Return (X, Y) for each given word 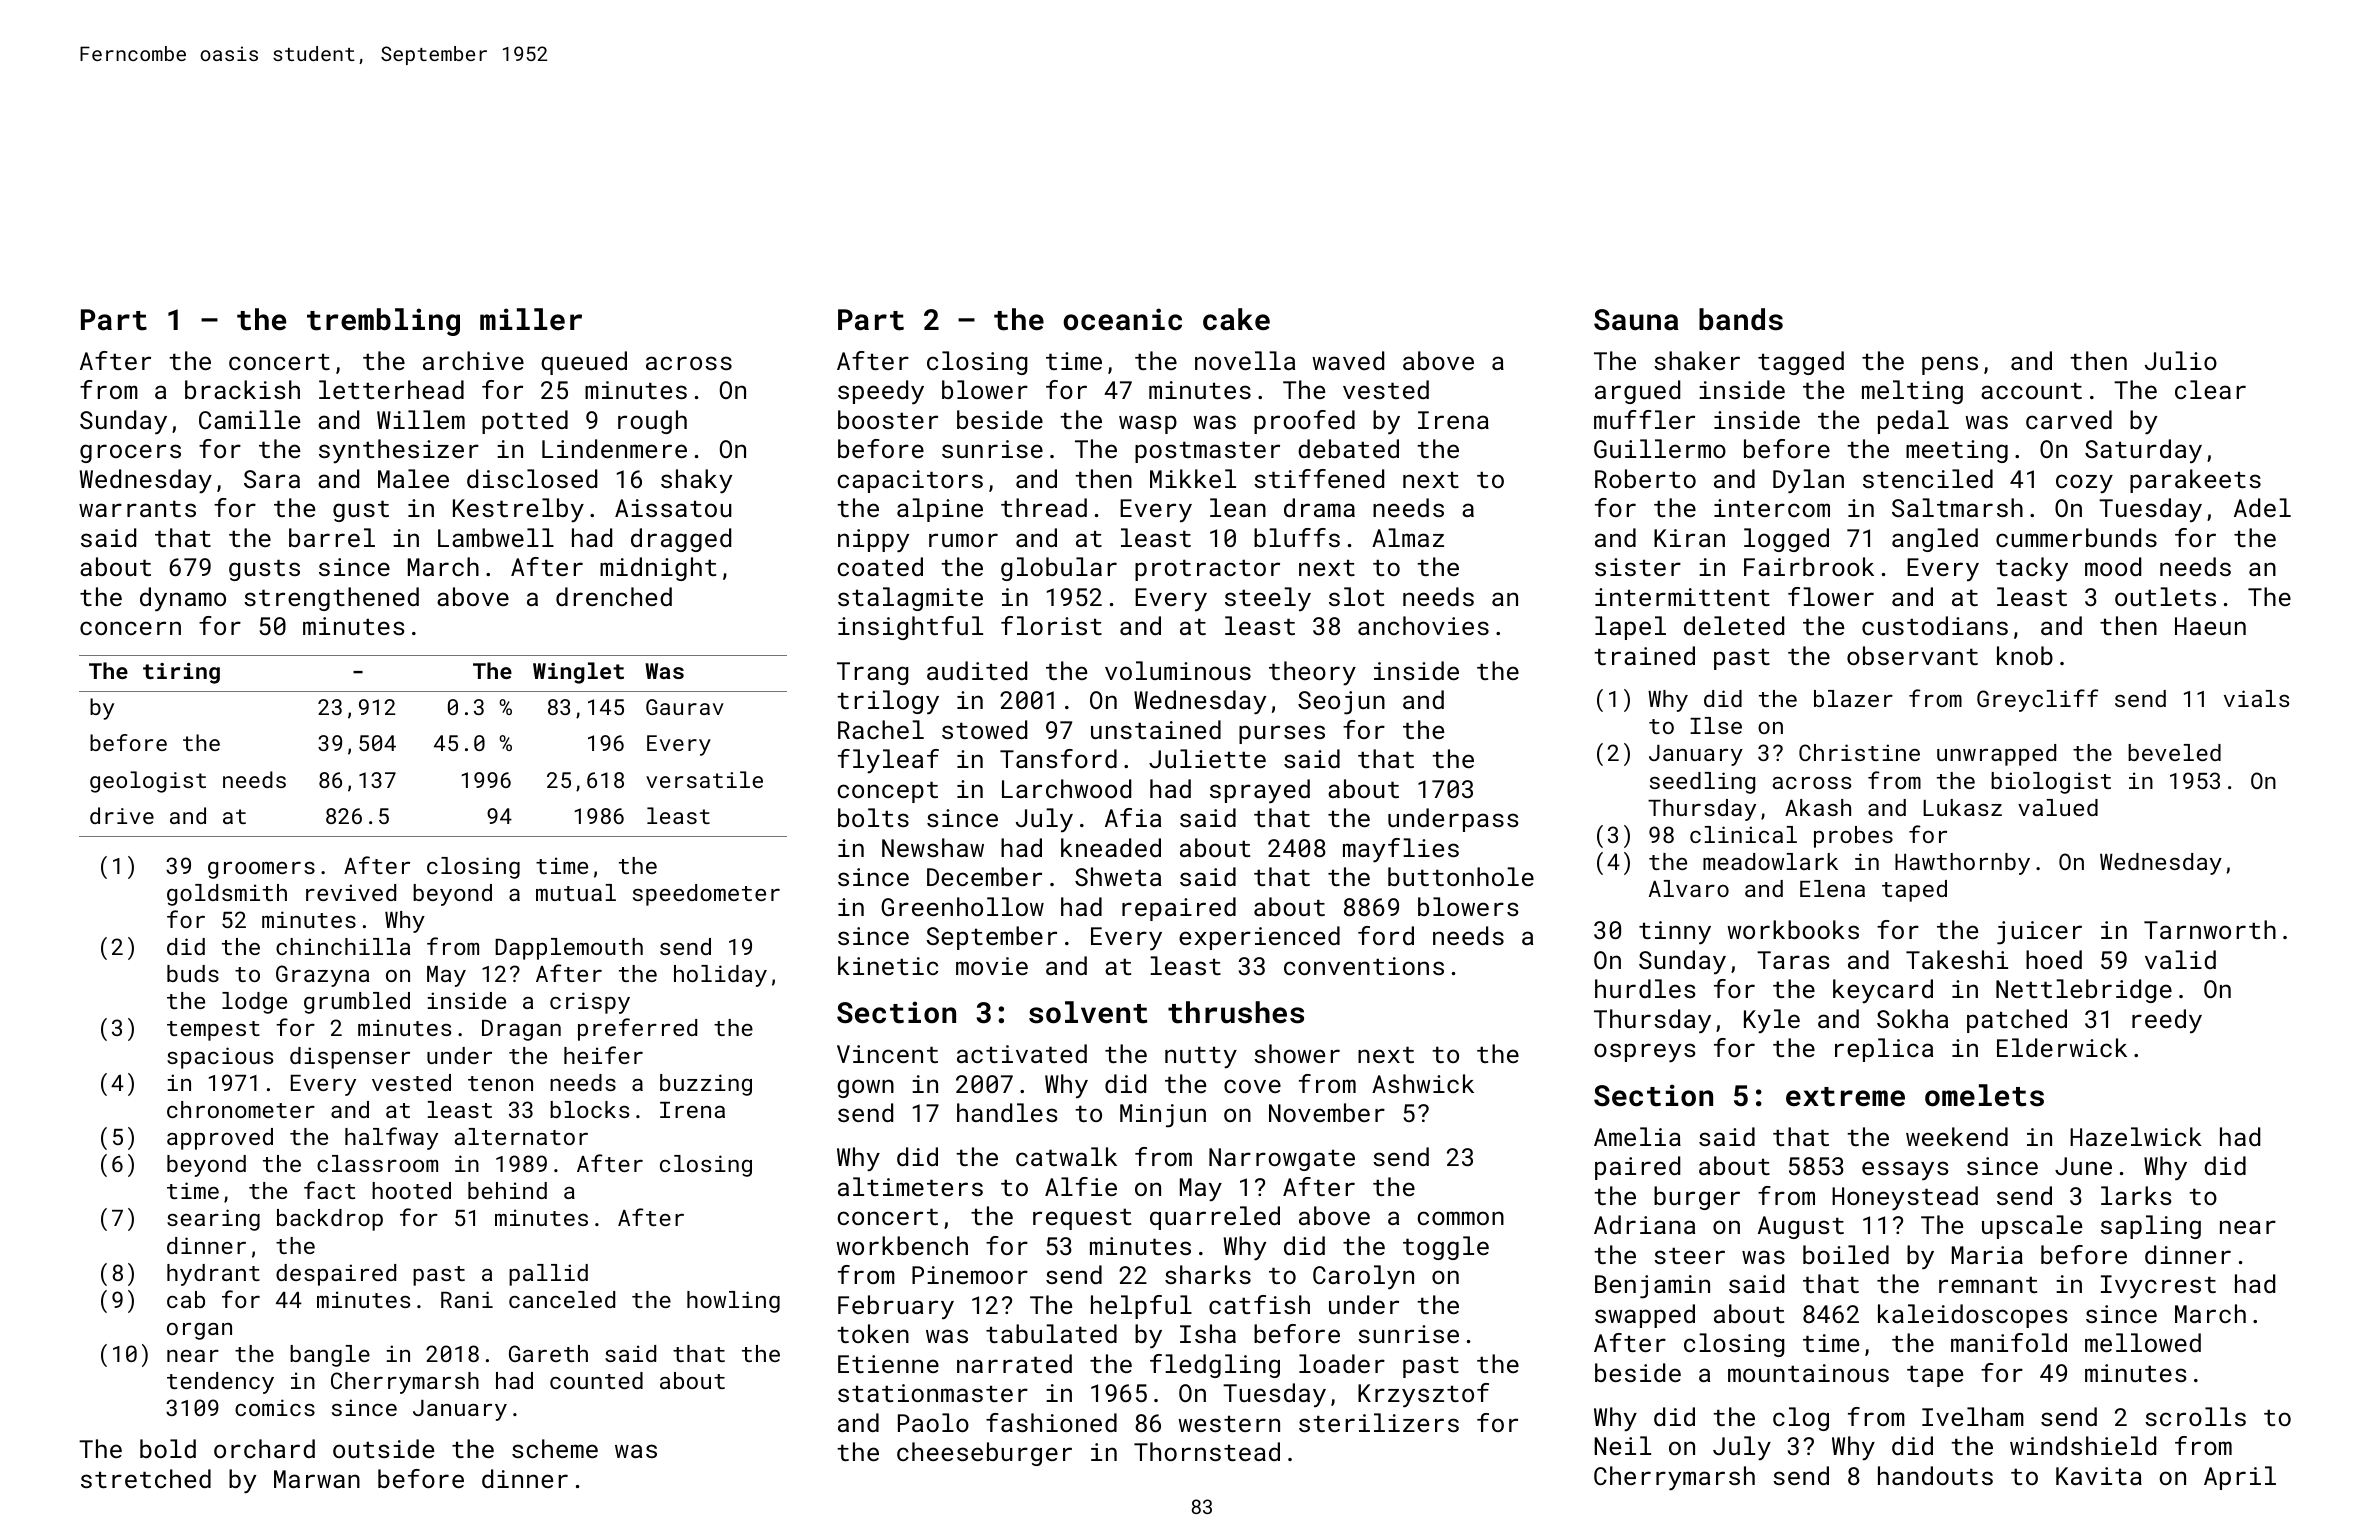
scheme (555, 1448)
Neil (1622, 1445)
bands (1741, 319)
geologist (148, 782)
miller (531, 319)
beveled (2174, 752)
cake (1236, 319)
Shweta (1118, 876)
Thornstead (1207, 1451)
